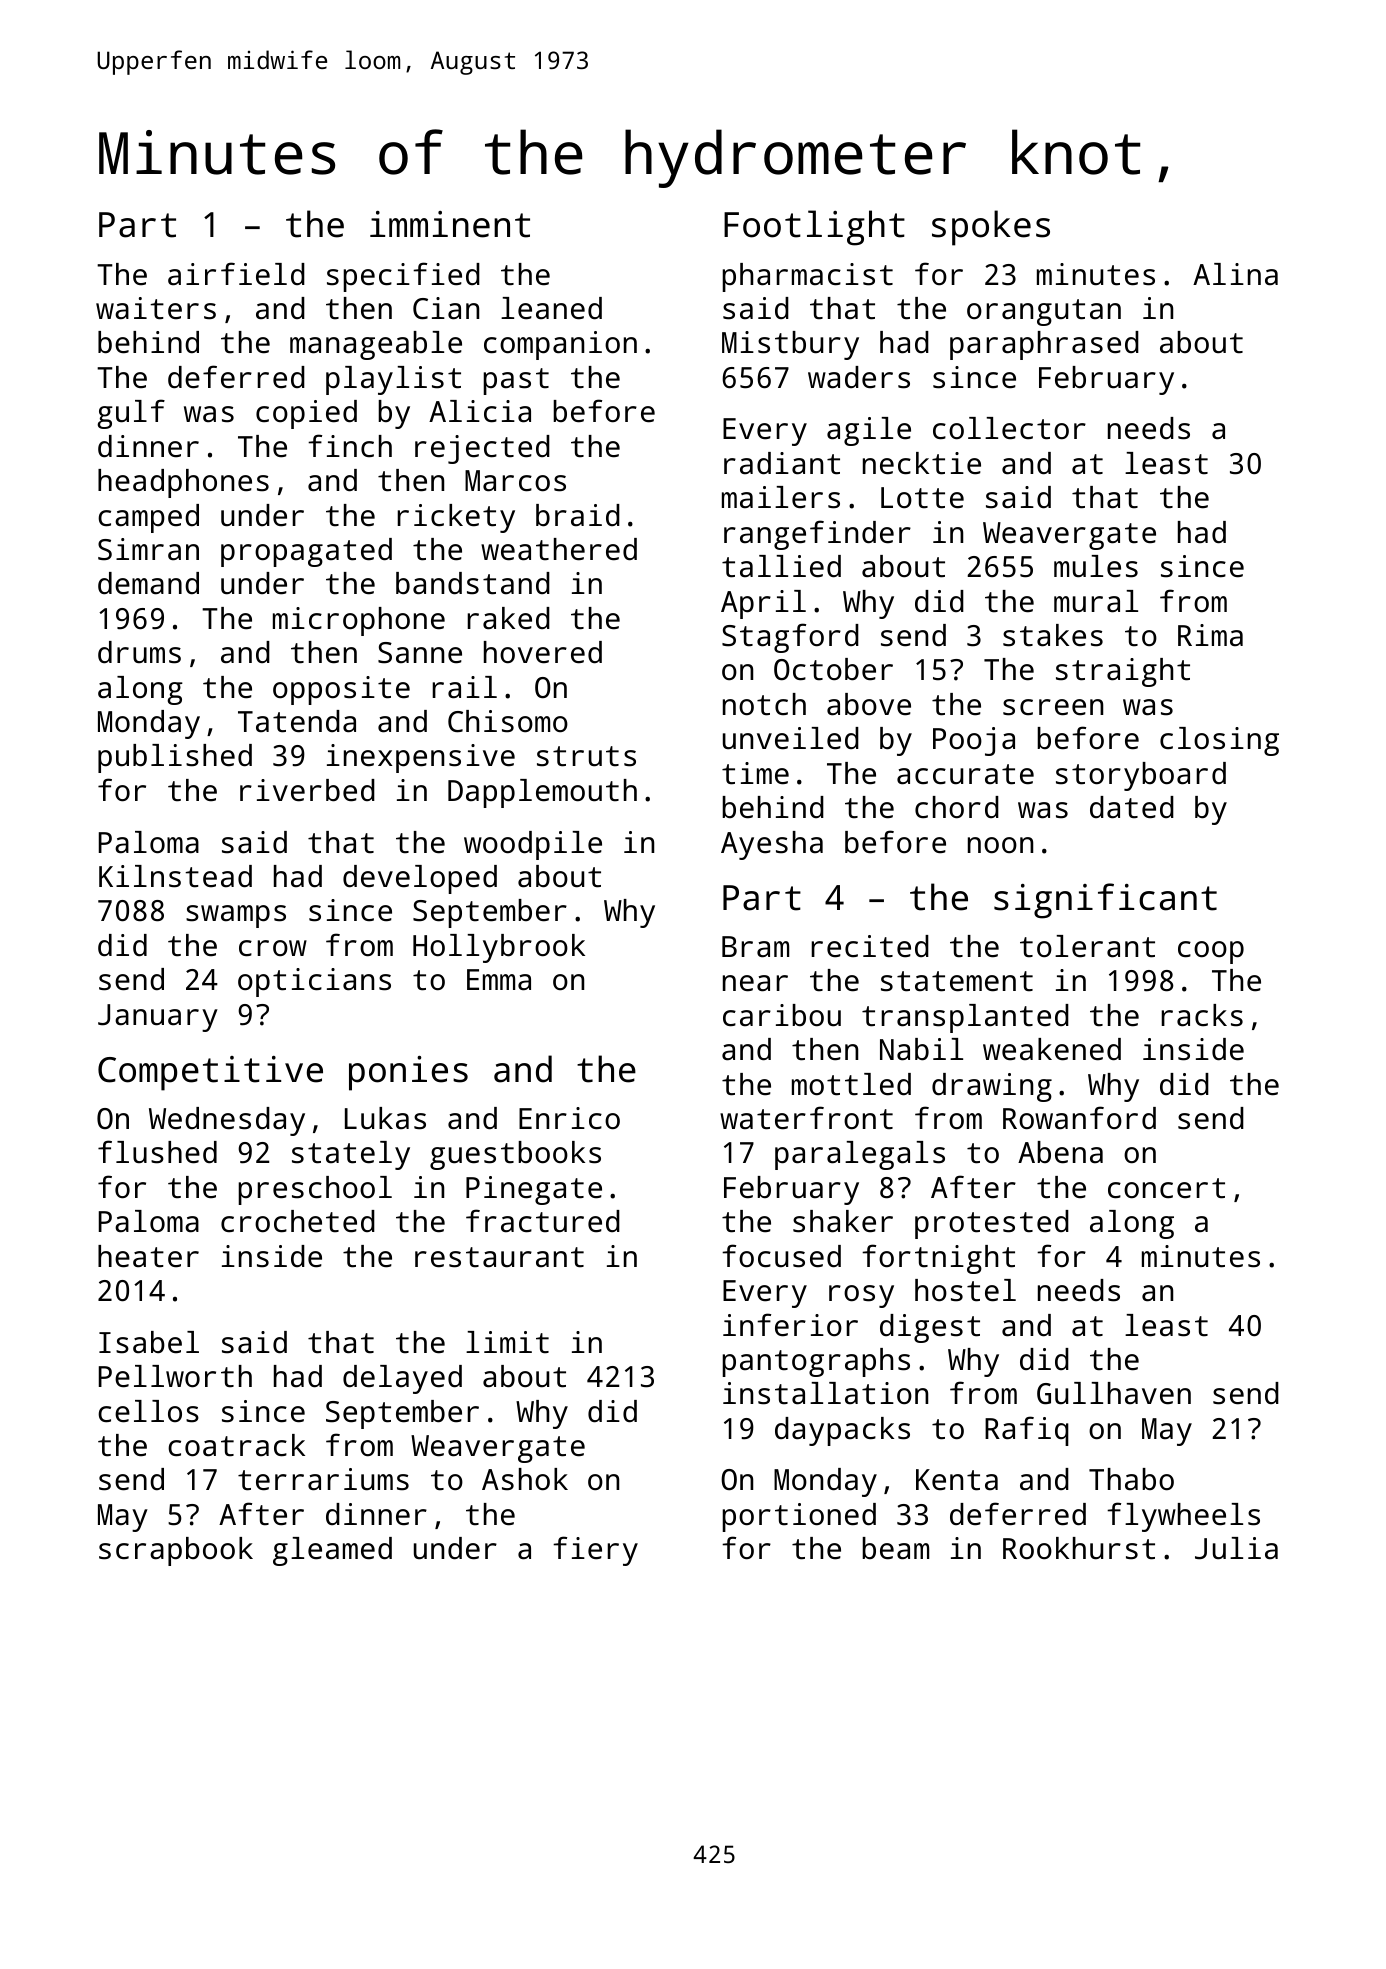 Image resolution: width=1386 pixels, height=1969 pixels. I want to click on airfield, so click(236, 274).
